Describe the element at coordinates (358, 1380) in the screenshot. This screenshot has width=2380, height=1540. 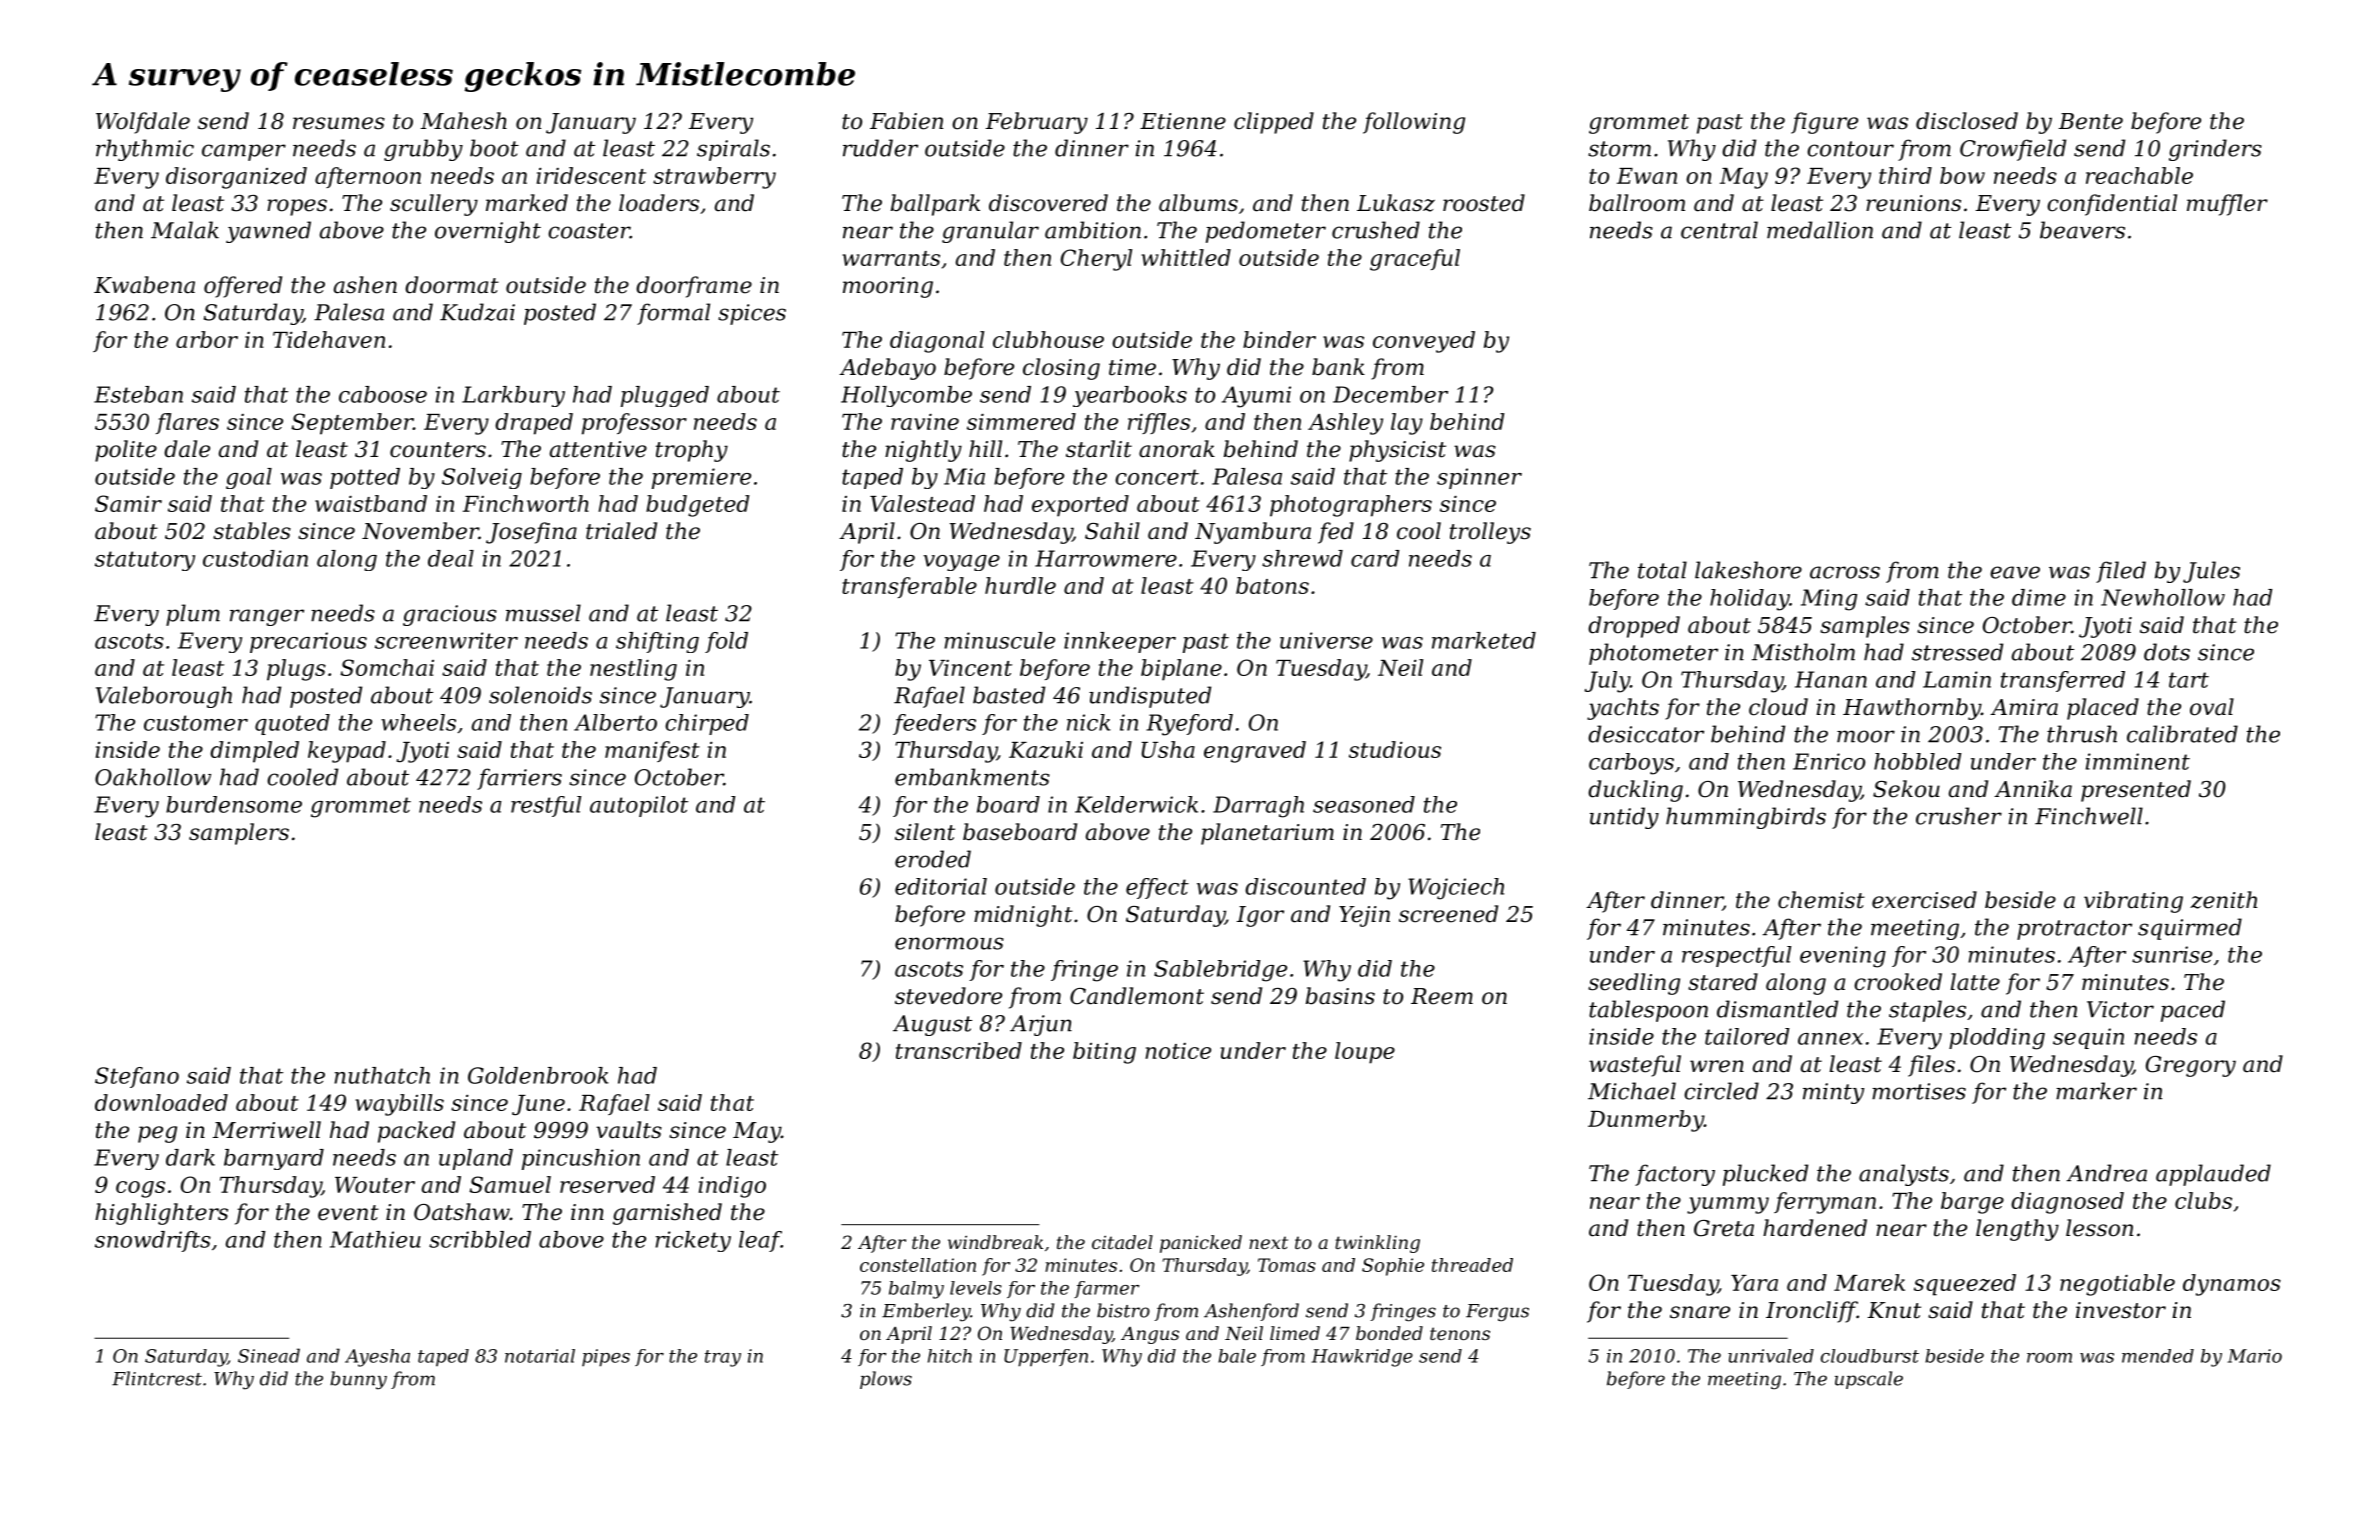
I see `bunny` at that location.
